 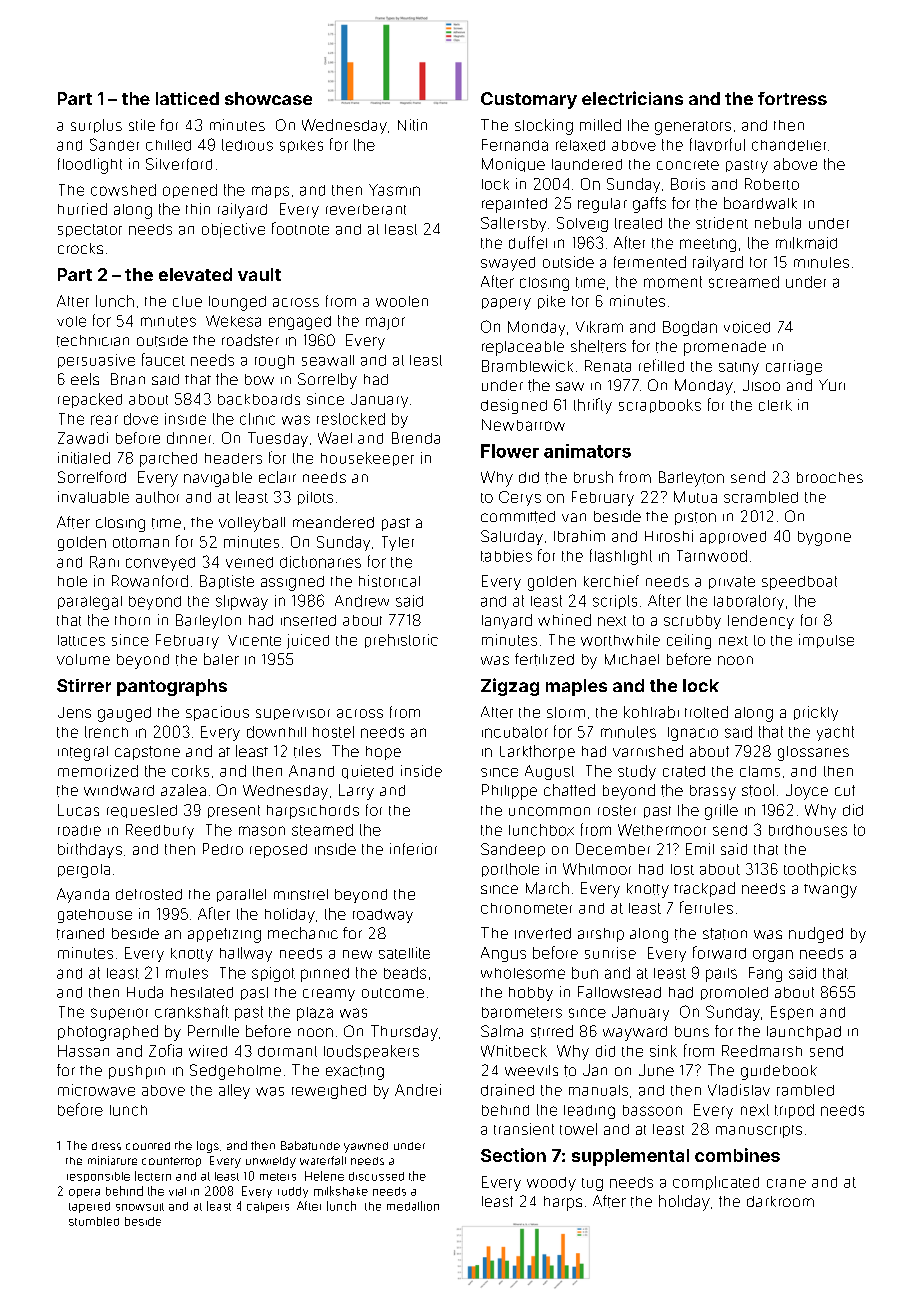 I want to click on logs, so click(x=208, y=1147).
